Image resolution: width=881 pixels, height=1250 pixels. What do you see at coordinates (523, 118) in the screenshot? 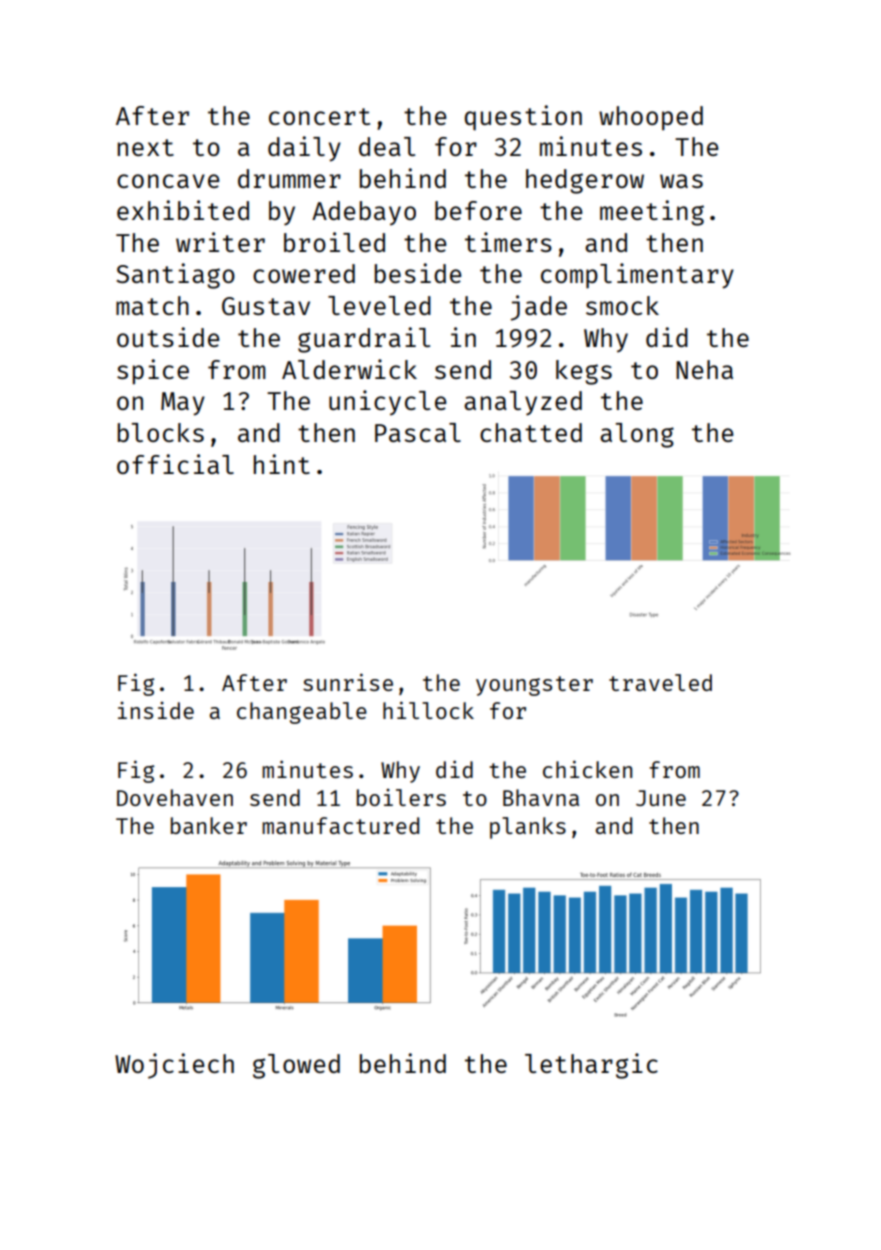
I see `question` at bounding box center [523, 118].
